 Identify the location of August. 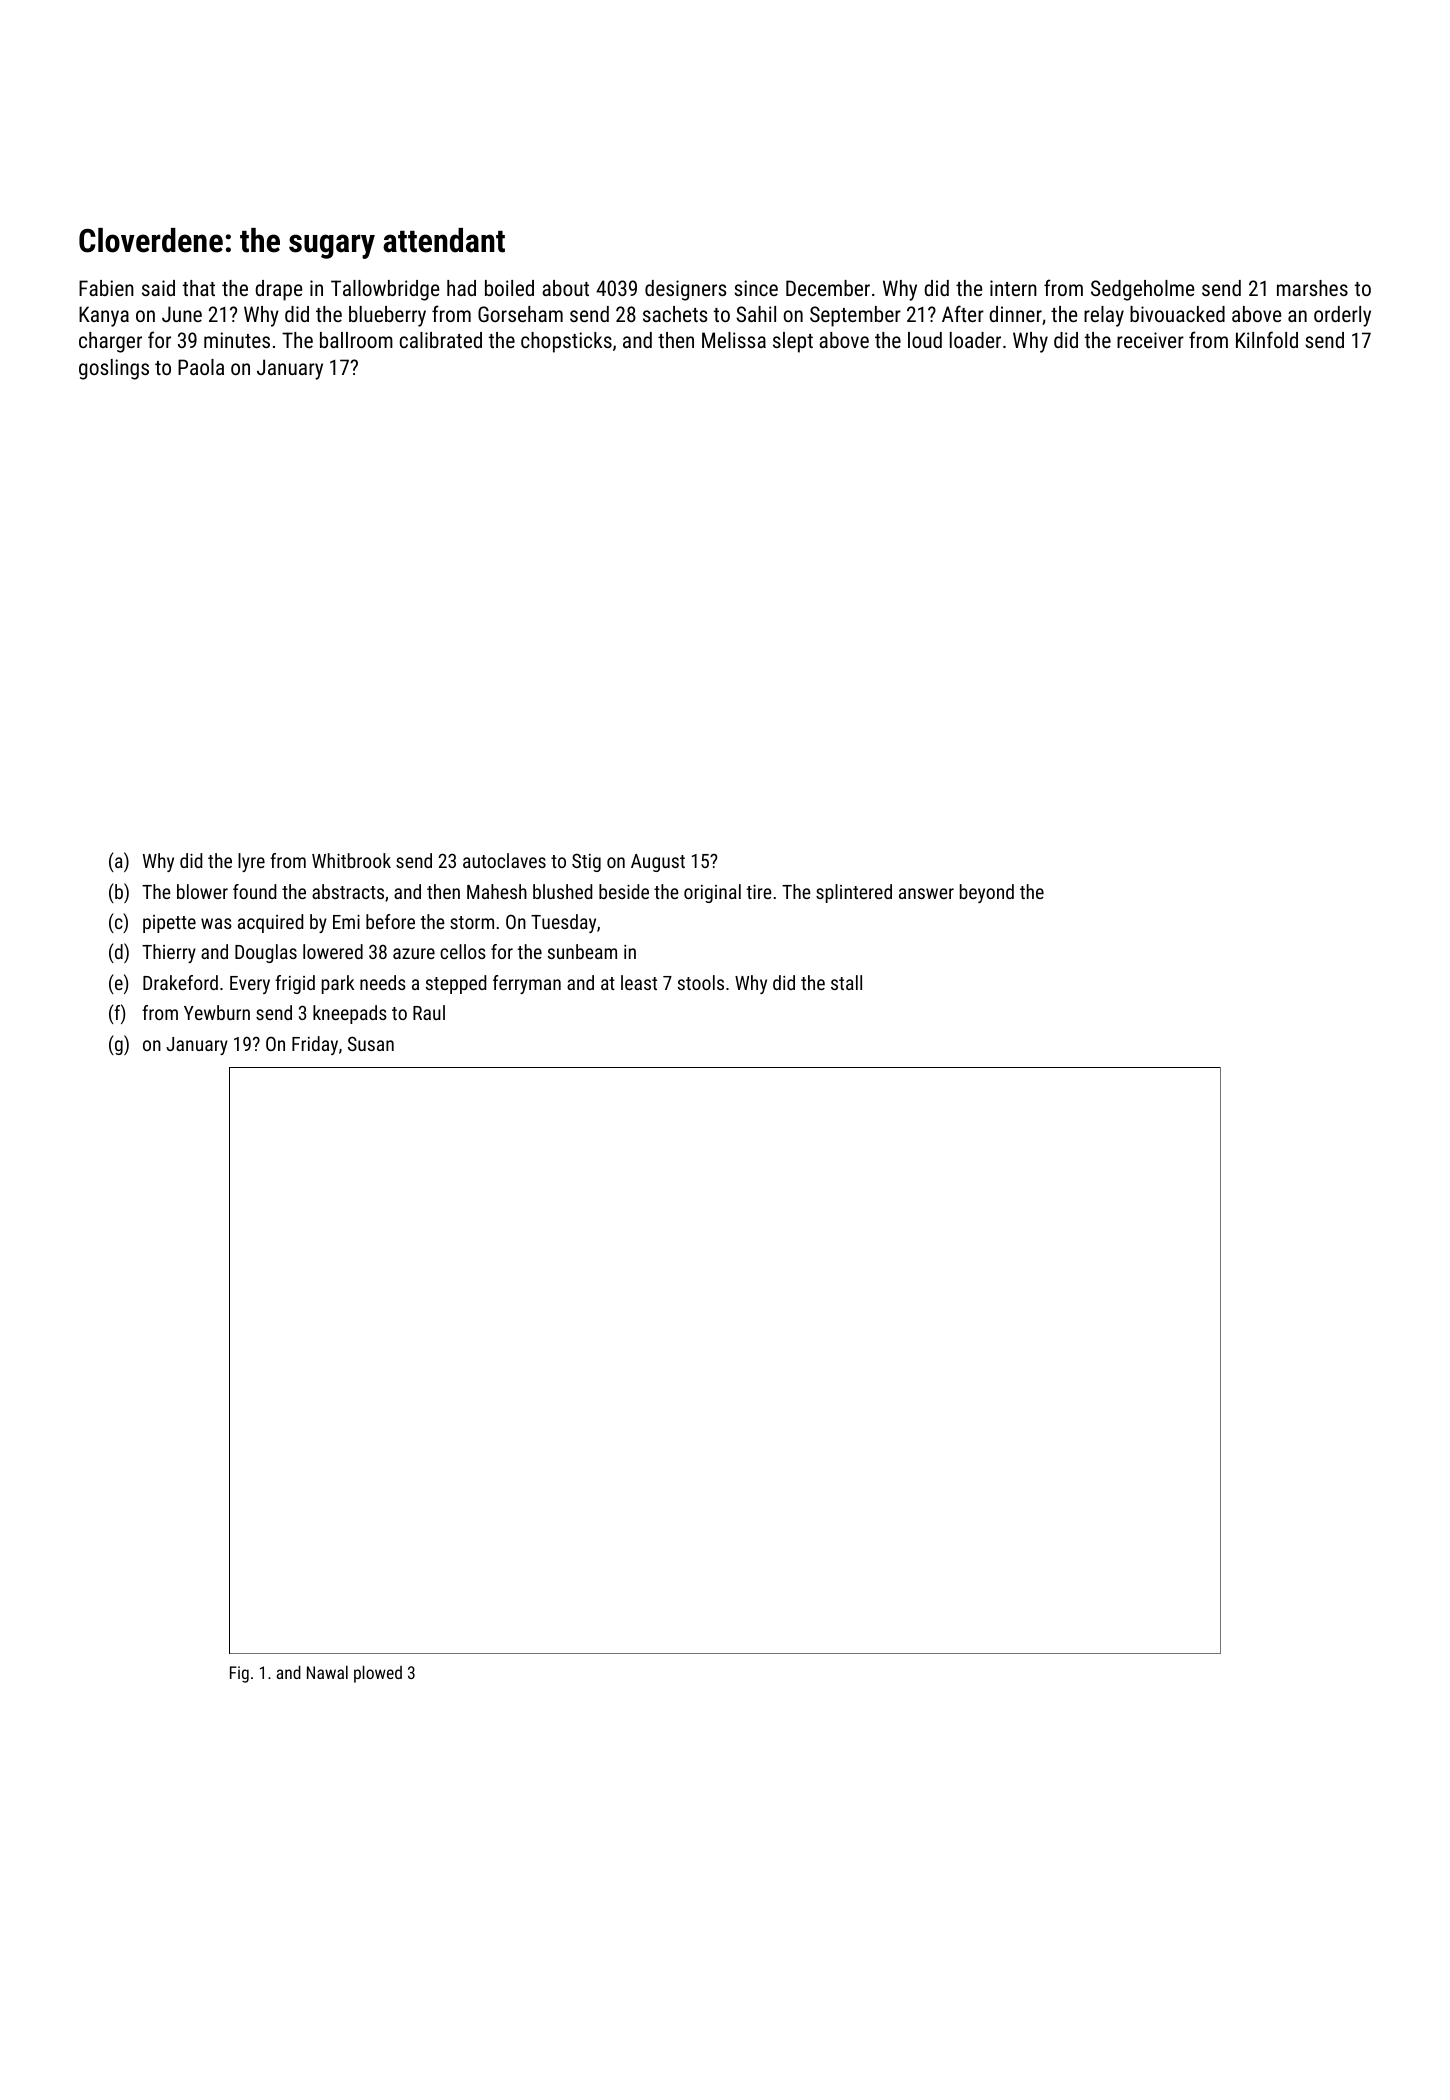
(658, 863).
